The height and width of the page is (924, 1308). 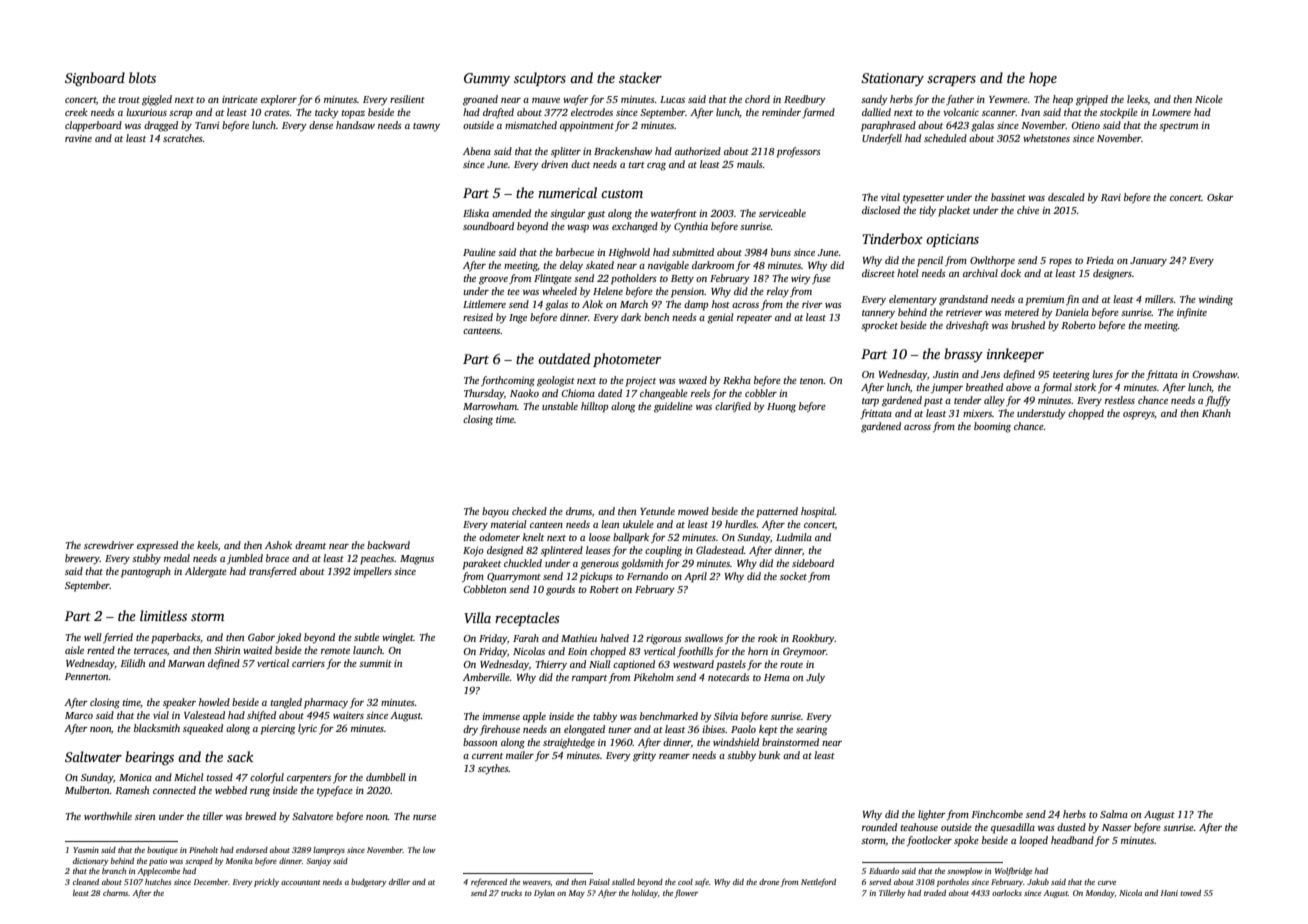 I want to click on limitless, so click(x=163, y=615).
